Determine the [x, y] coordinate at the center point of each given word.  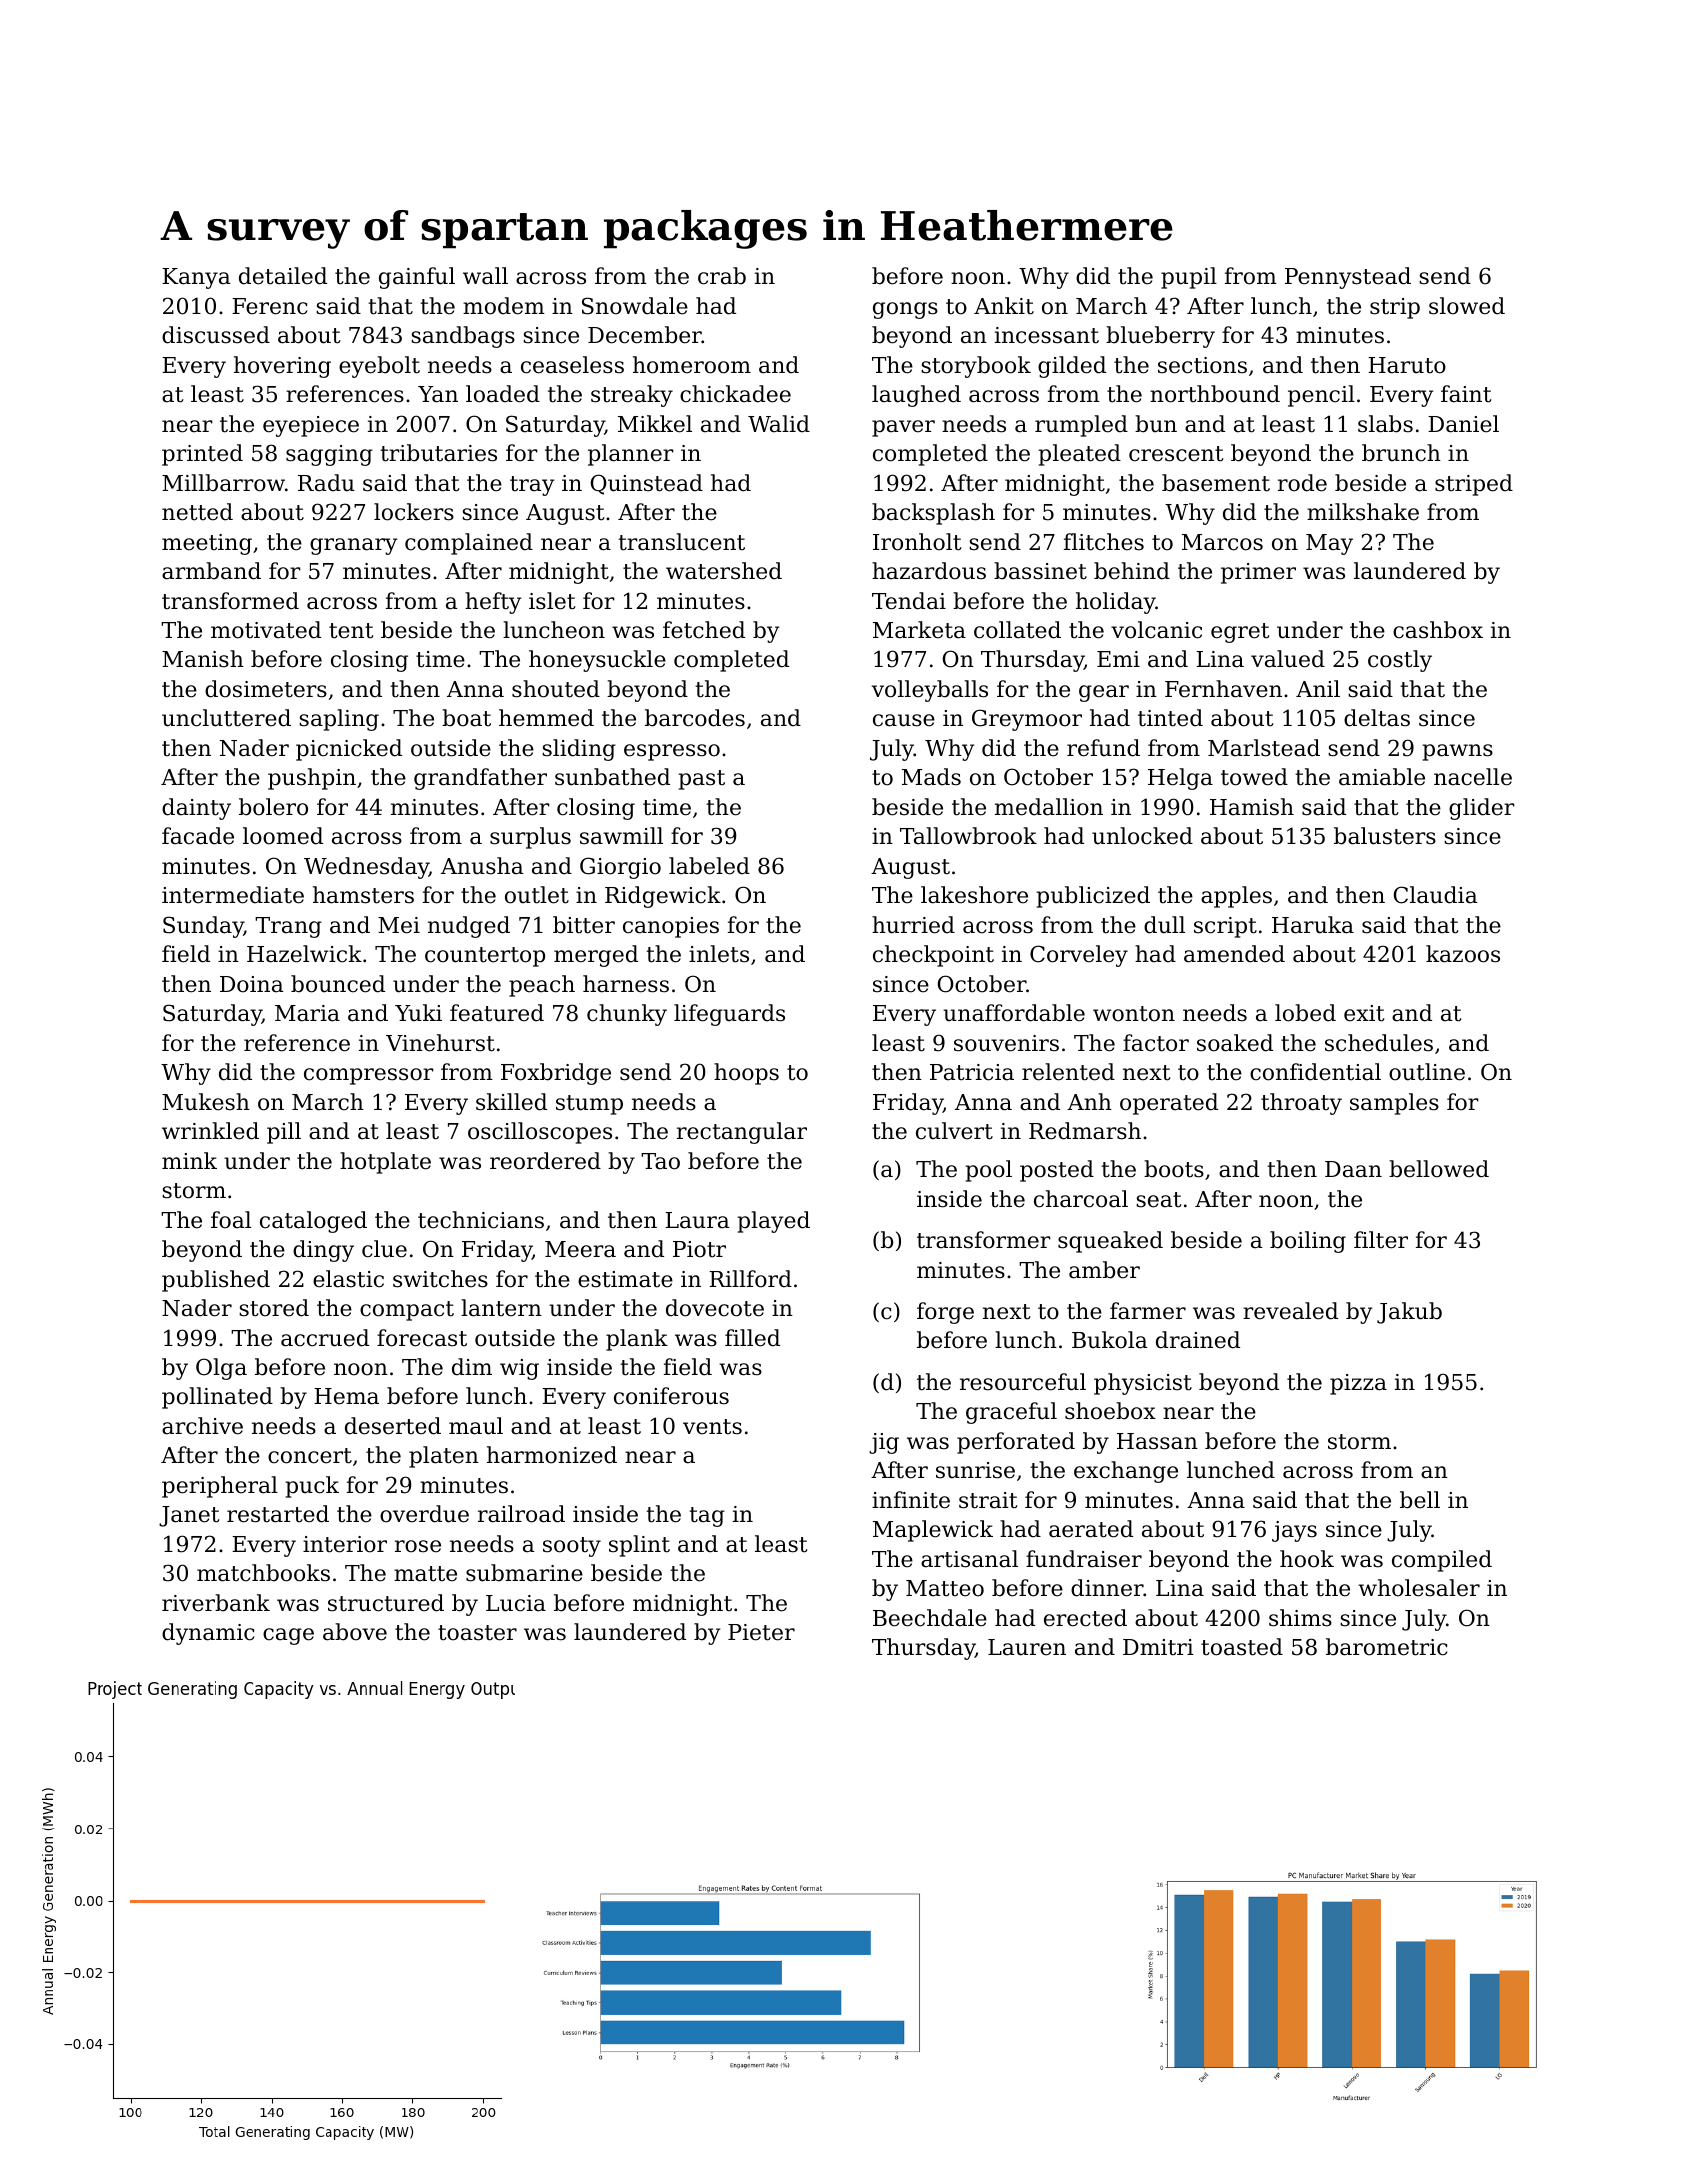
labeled [709, 866]
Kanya [196, 278]
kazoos [1463, 954]
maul [476, 1426]
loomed [283, 836]
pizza [1358, 1384]
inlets [719, 954]
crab [722, 276]
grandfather [480, 779]
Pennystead [1348, 278]
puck [312, 1487]
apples [1236, 897]
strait [988, 1500]
